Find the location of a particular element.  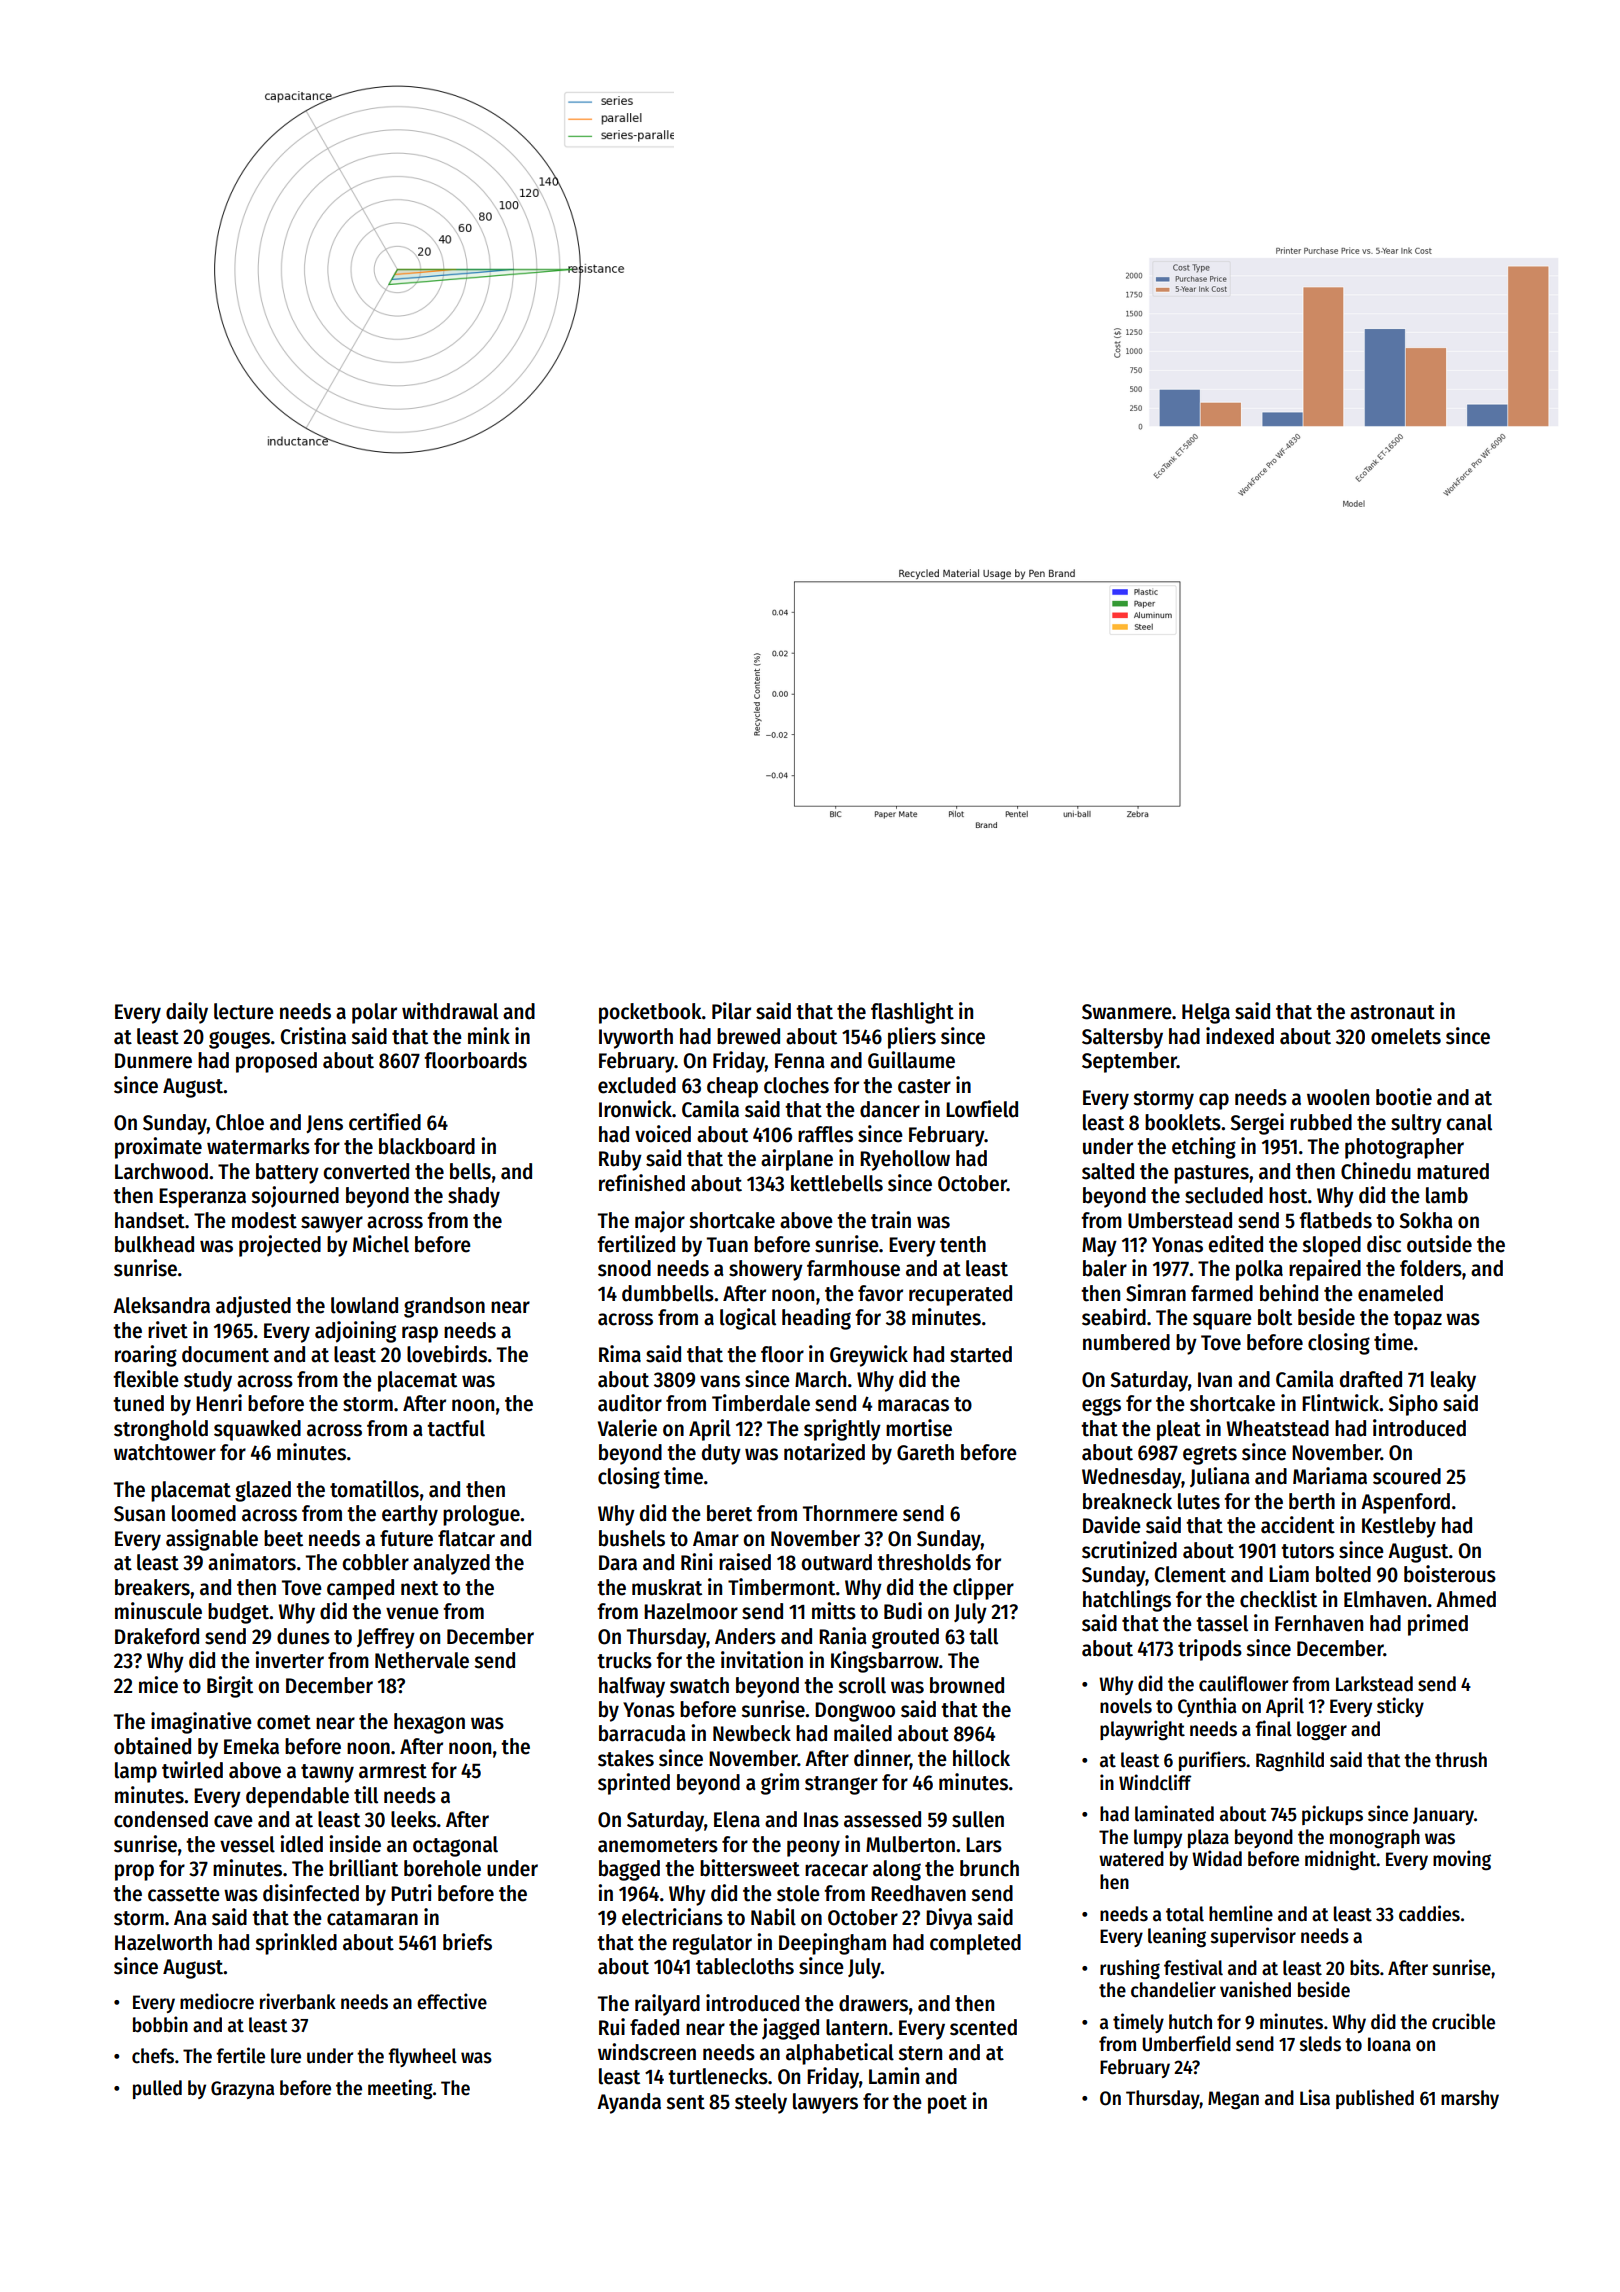

duty is located at coordinates (721, 1454).
